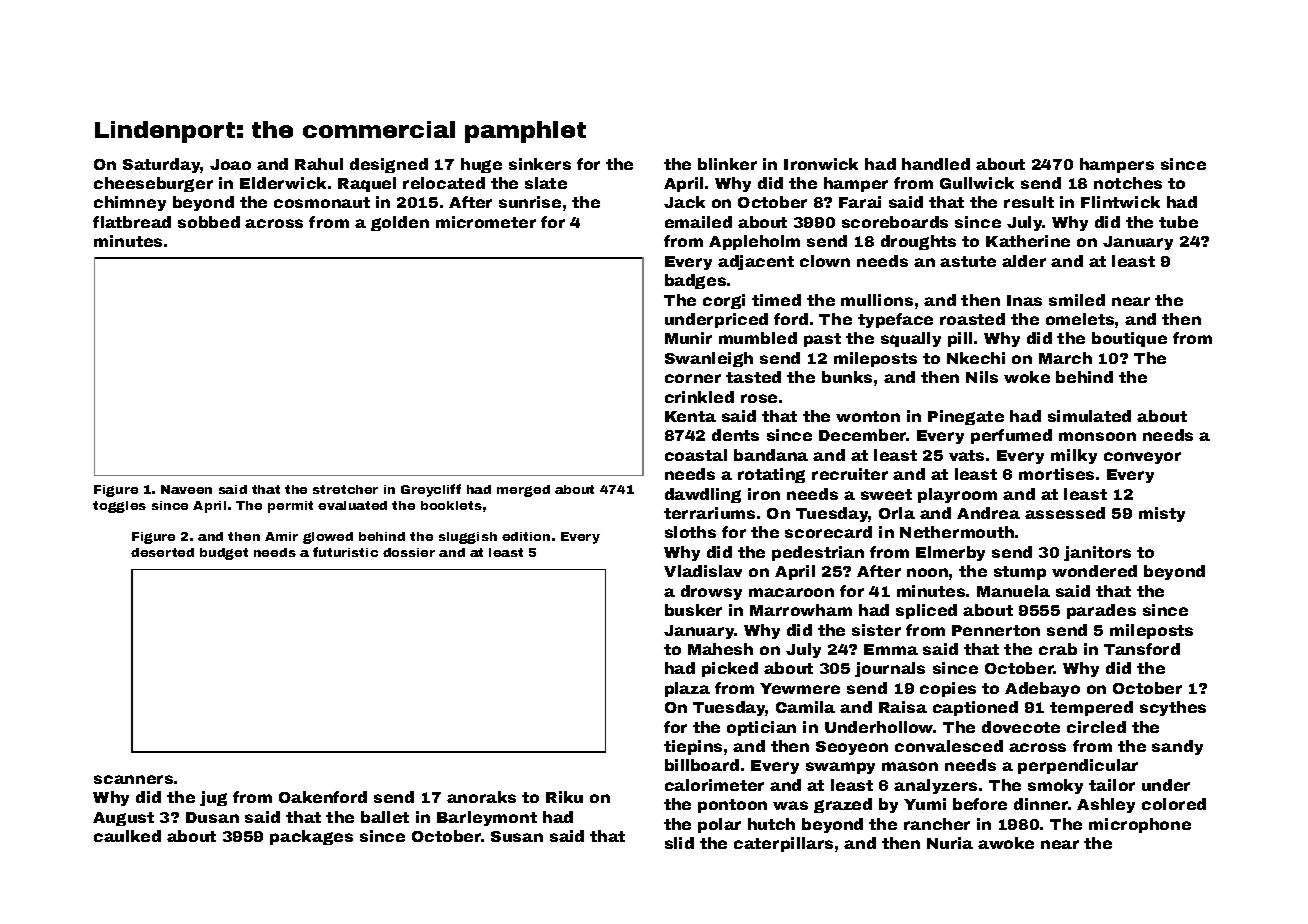  Describe the element at coordinates (727, 164) in the screenshot. I see `blinker` at that location.
